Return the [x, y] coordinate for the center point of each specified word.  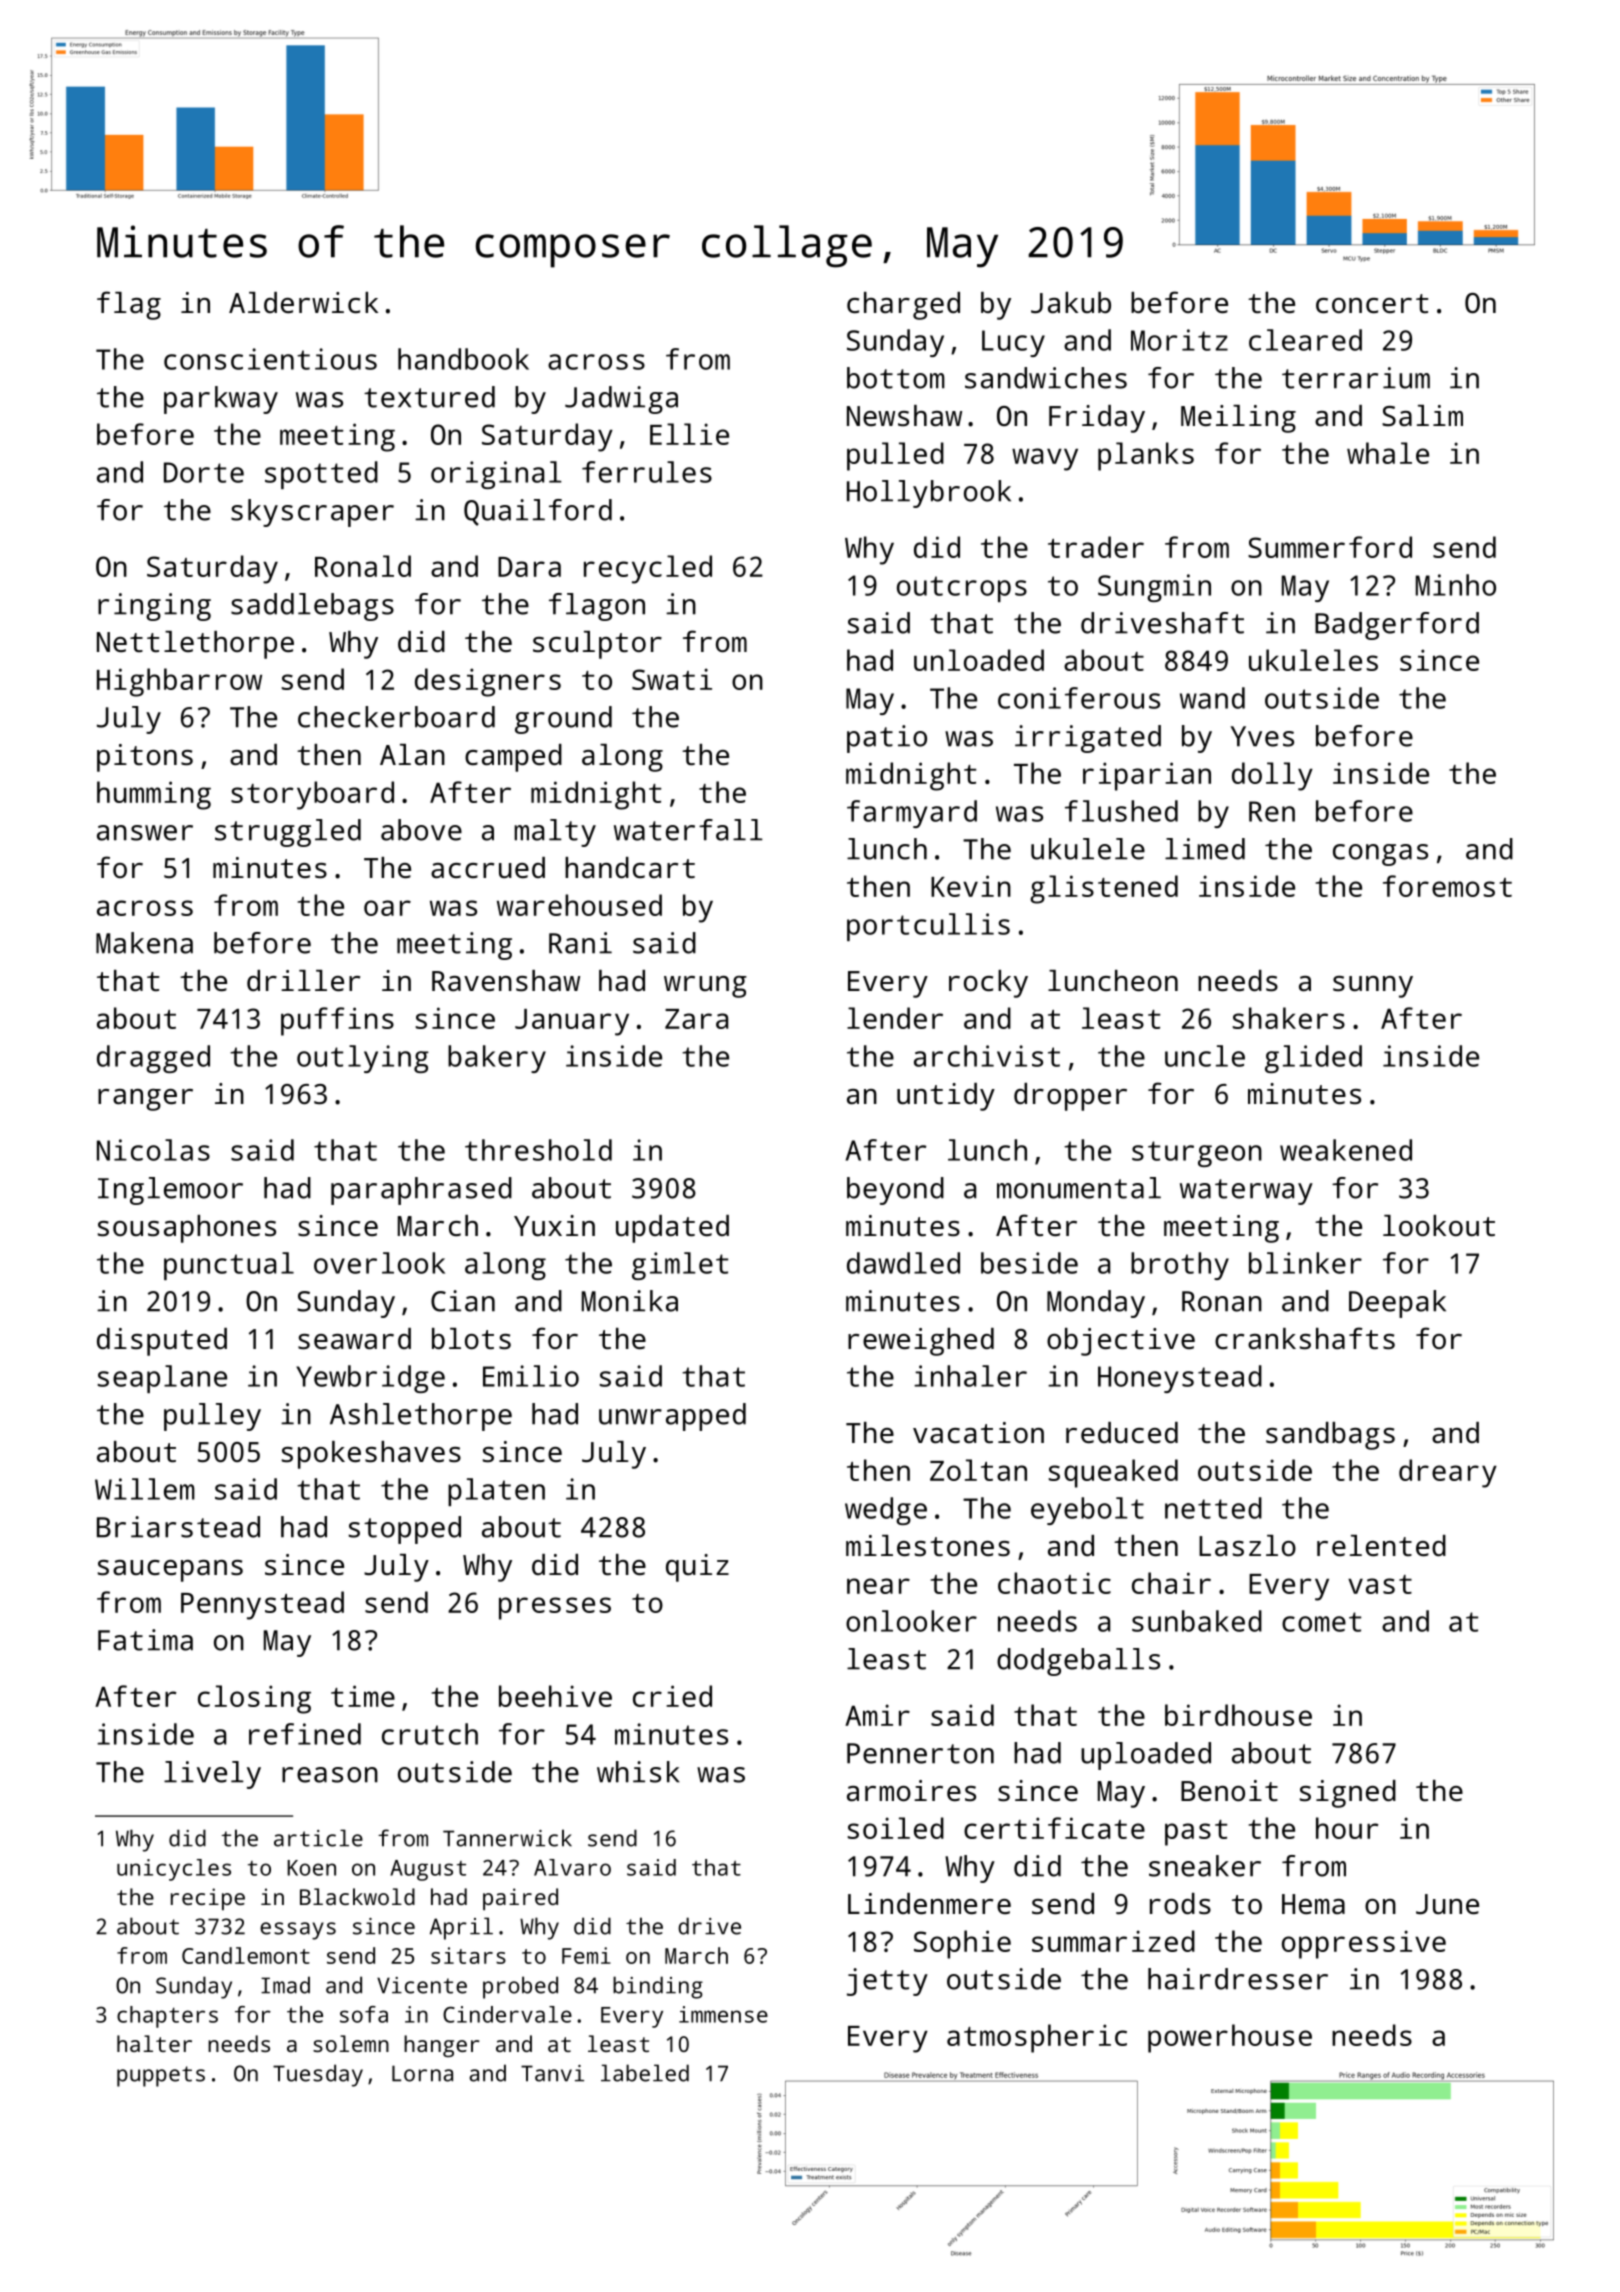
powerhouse [1230, 2038]
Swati [672, 679]
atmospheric [1037, 2038]
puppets [161, 2076]
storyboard [312, 795]
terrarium [1356, 378]
